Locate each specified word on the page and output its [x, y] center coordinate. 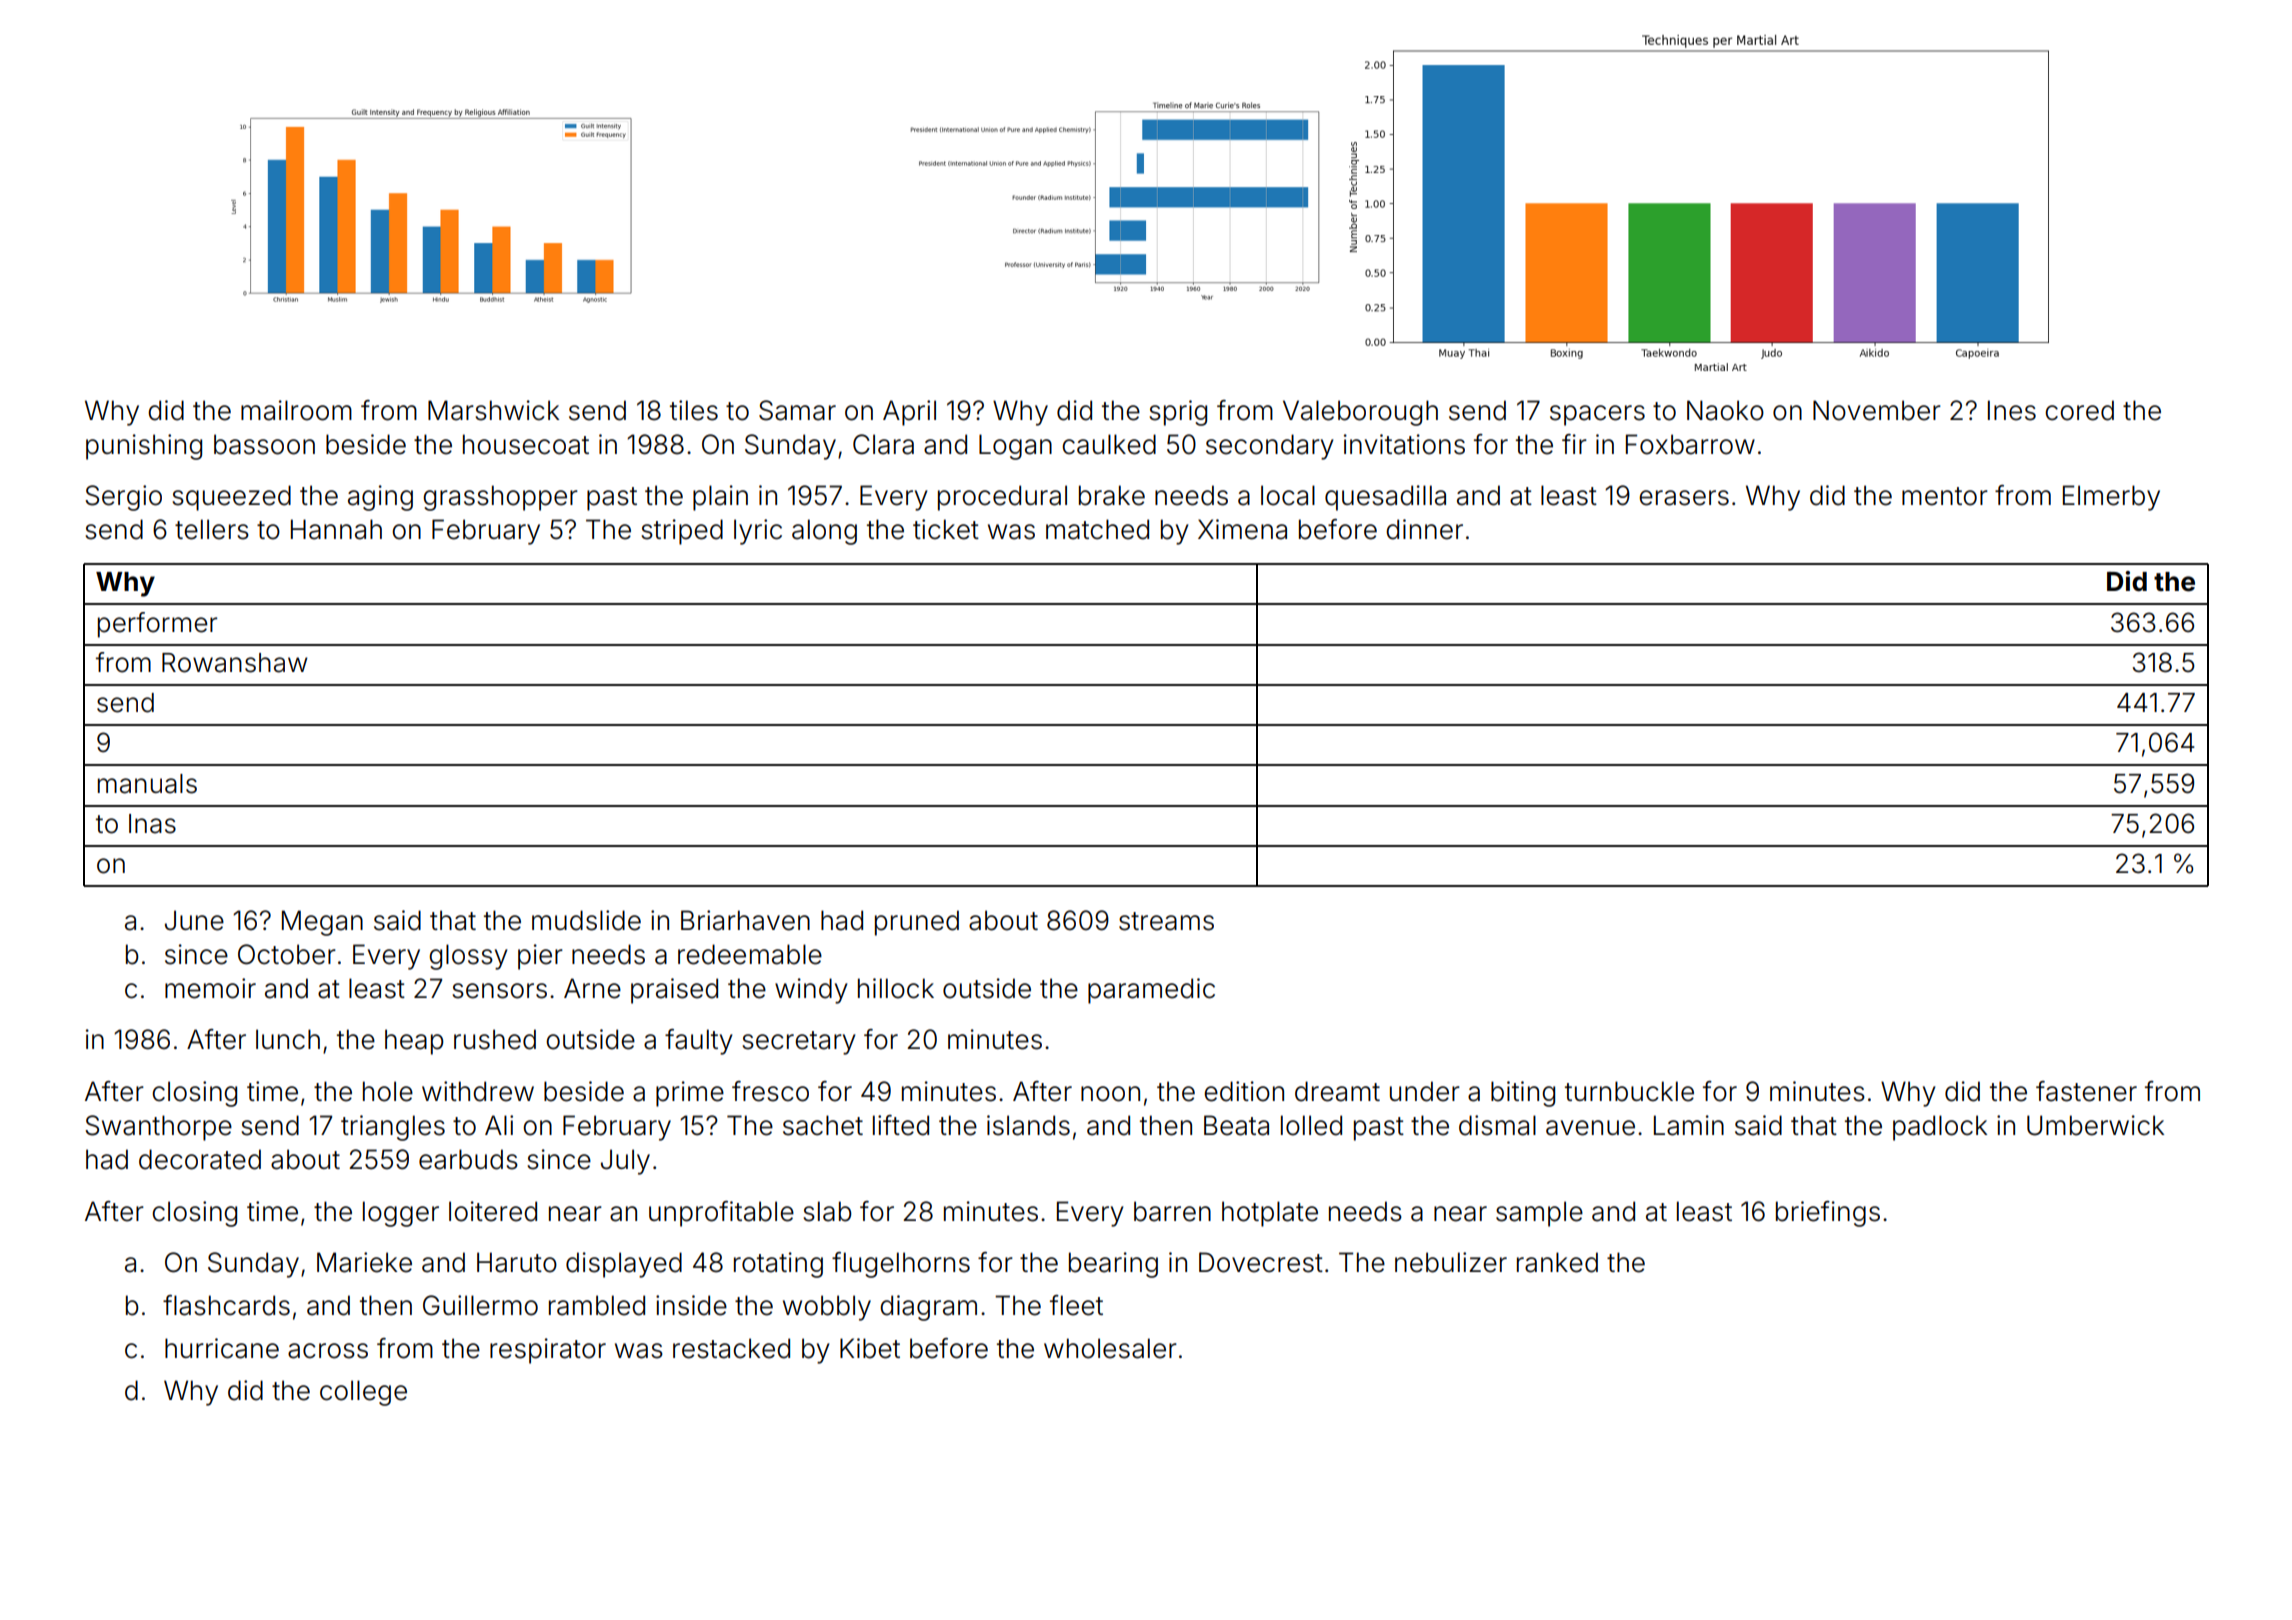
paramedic [1151, 991]
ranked [1557, 1262]
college [363, 1393]
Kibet [870, 1348]
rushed [495, 1039]
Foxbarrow [1690, 444]
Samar [797, 410]
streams [1166, 921]
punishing [144, 447]
